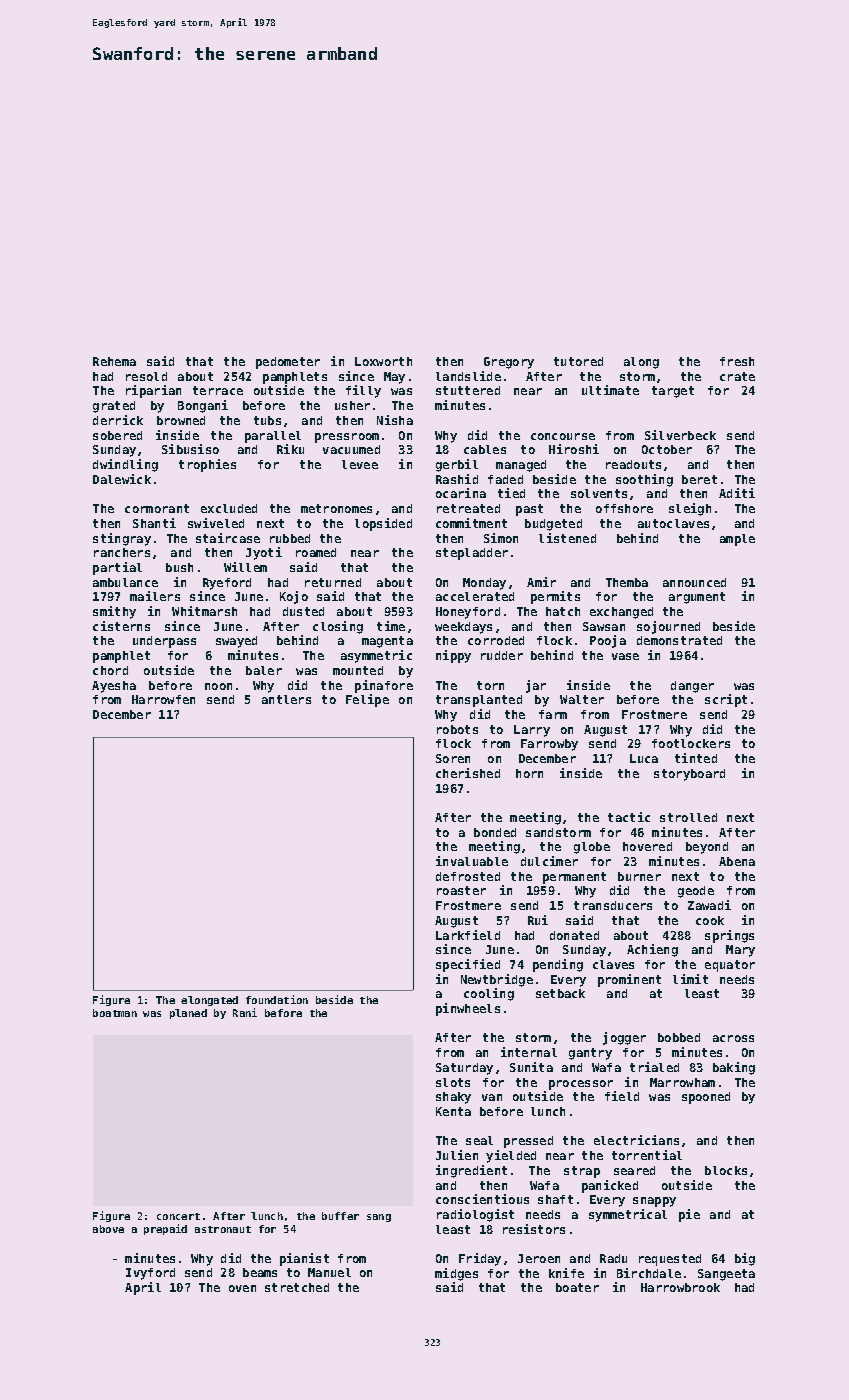 The height and width of the screenshot is (1400, 849). Describe the element at coordinates (150, 1274) in the screenshot. I see `Ivyford` at that location.
